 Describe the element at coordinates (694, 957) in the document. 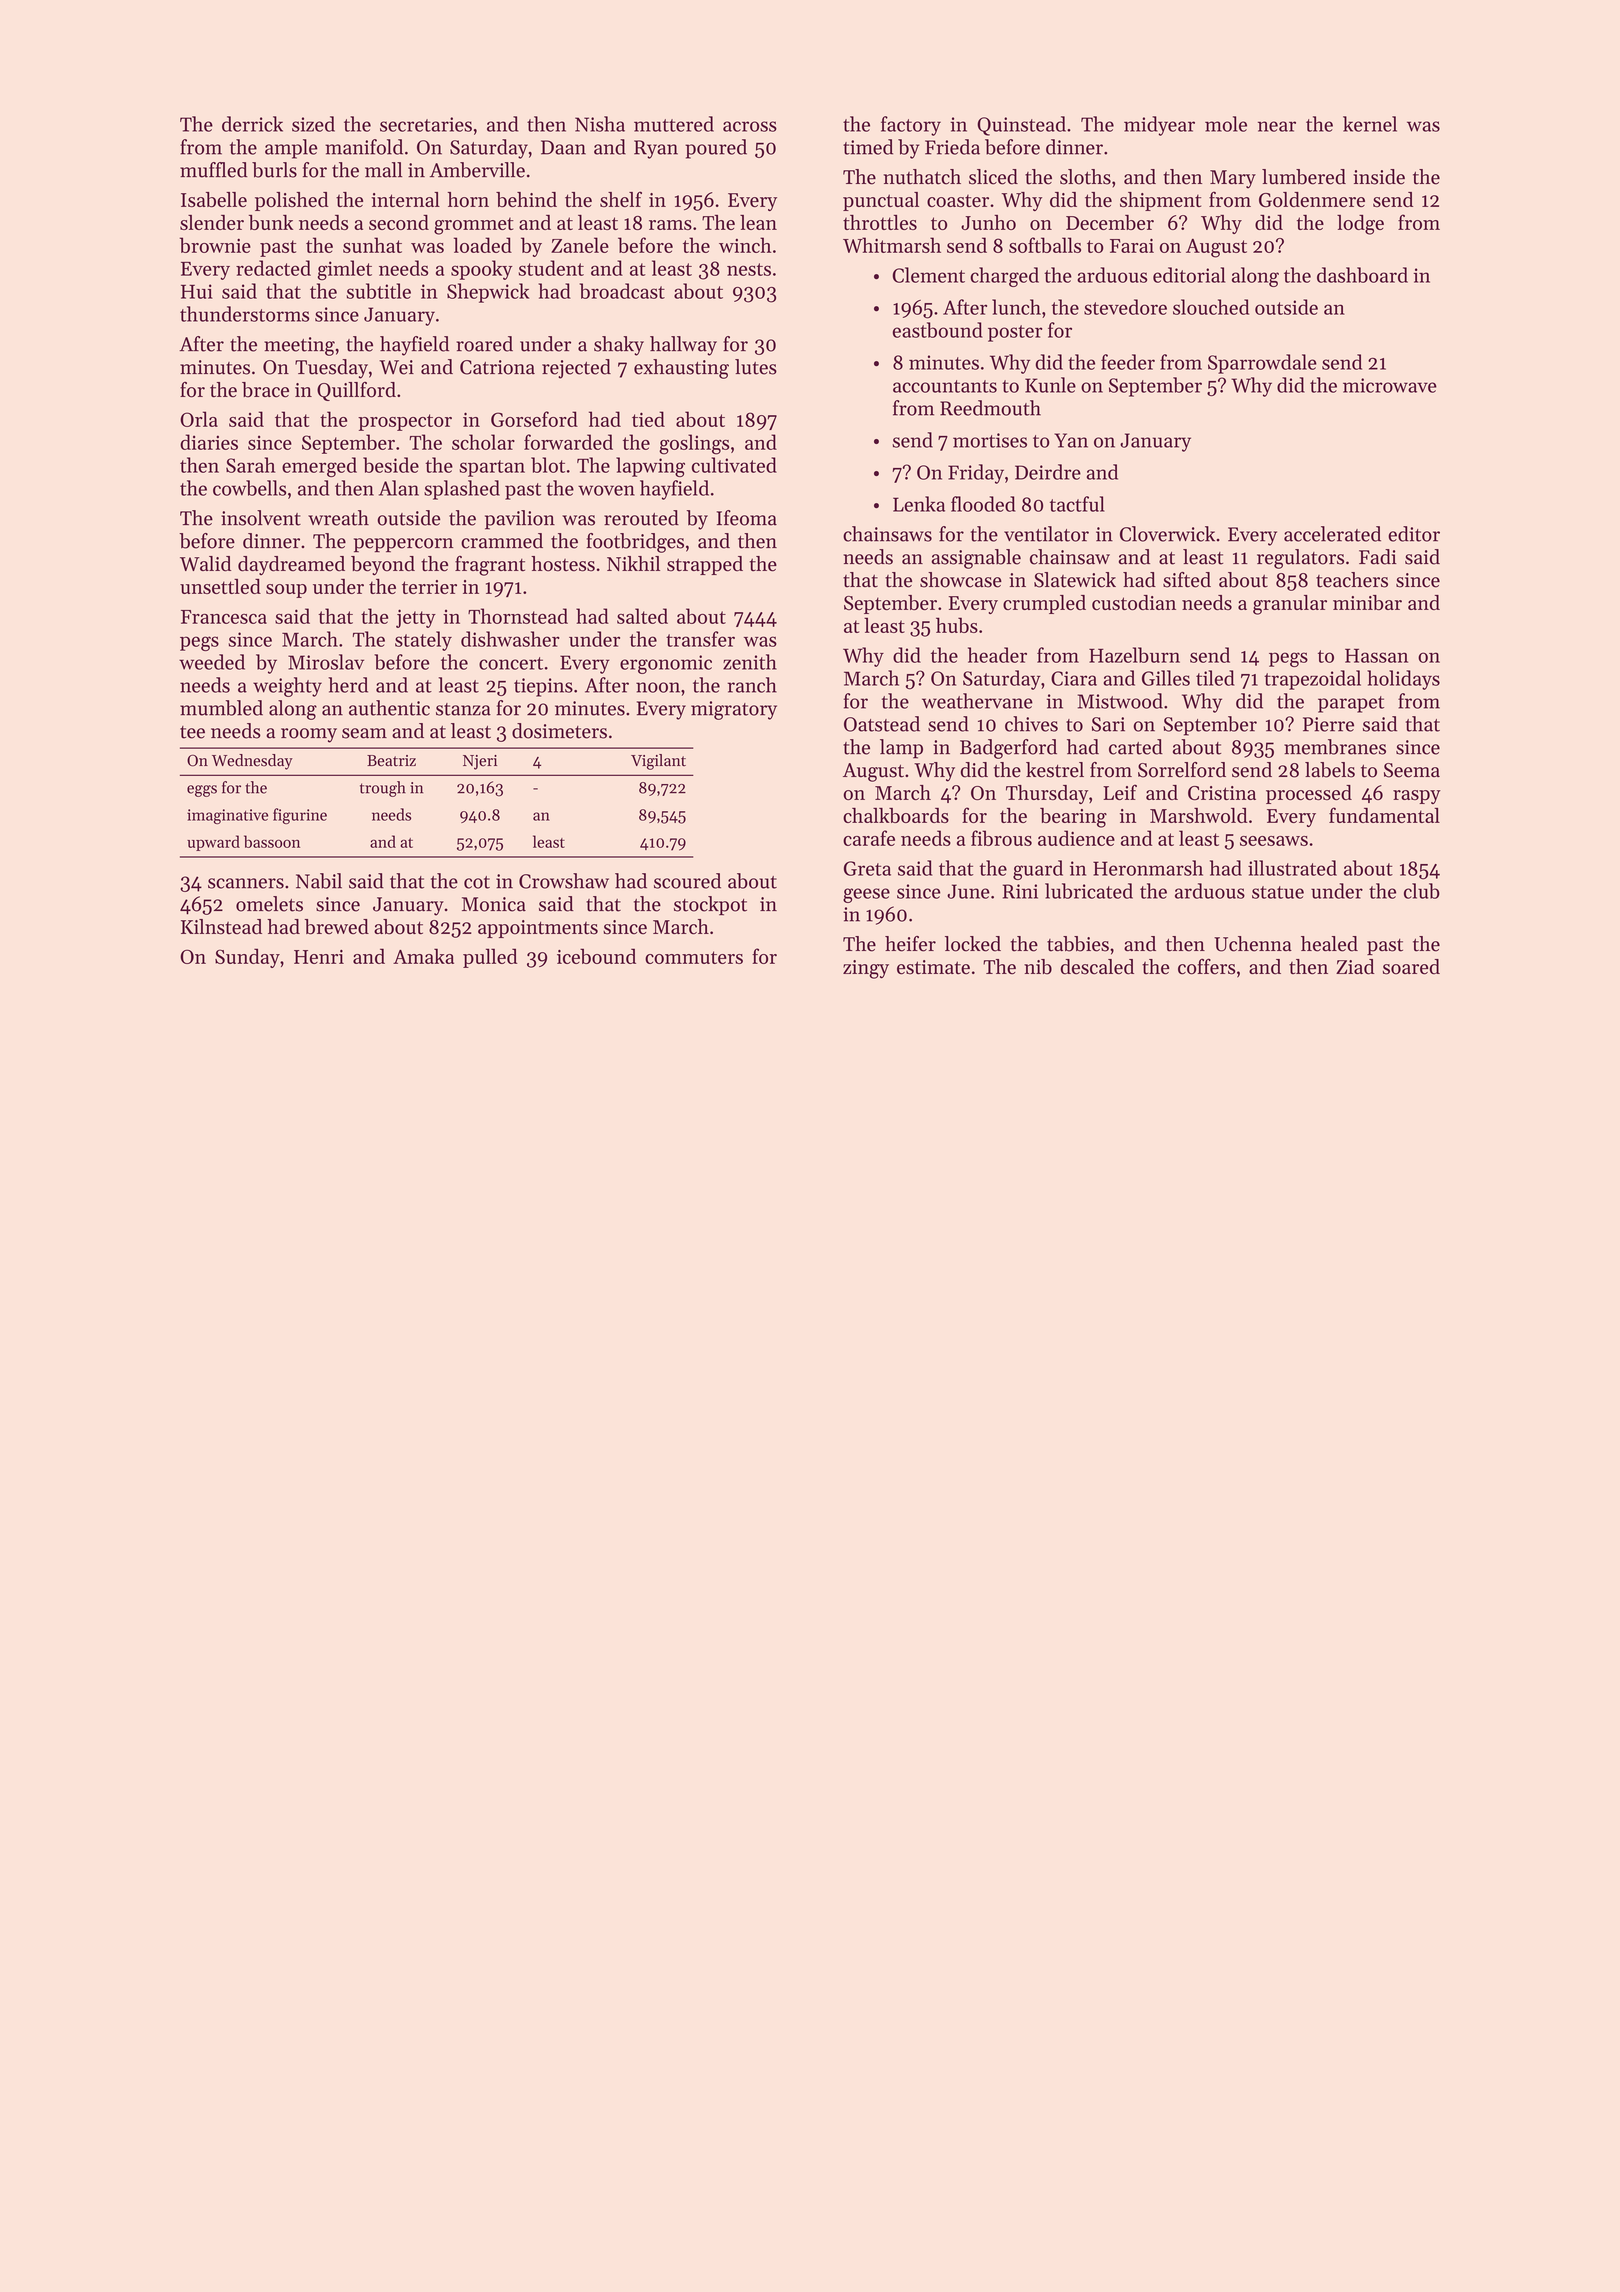

I see `commuters` at that location.
